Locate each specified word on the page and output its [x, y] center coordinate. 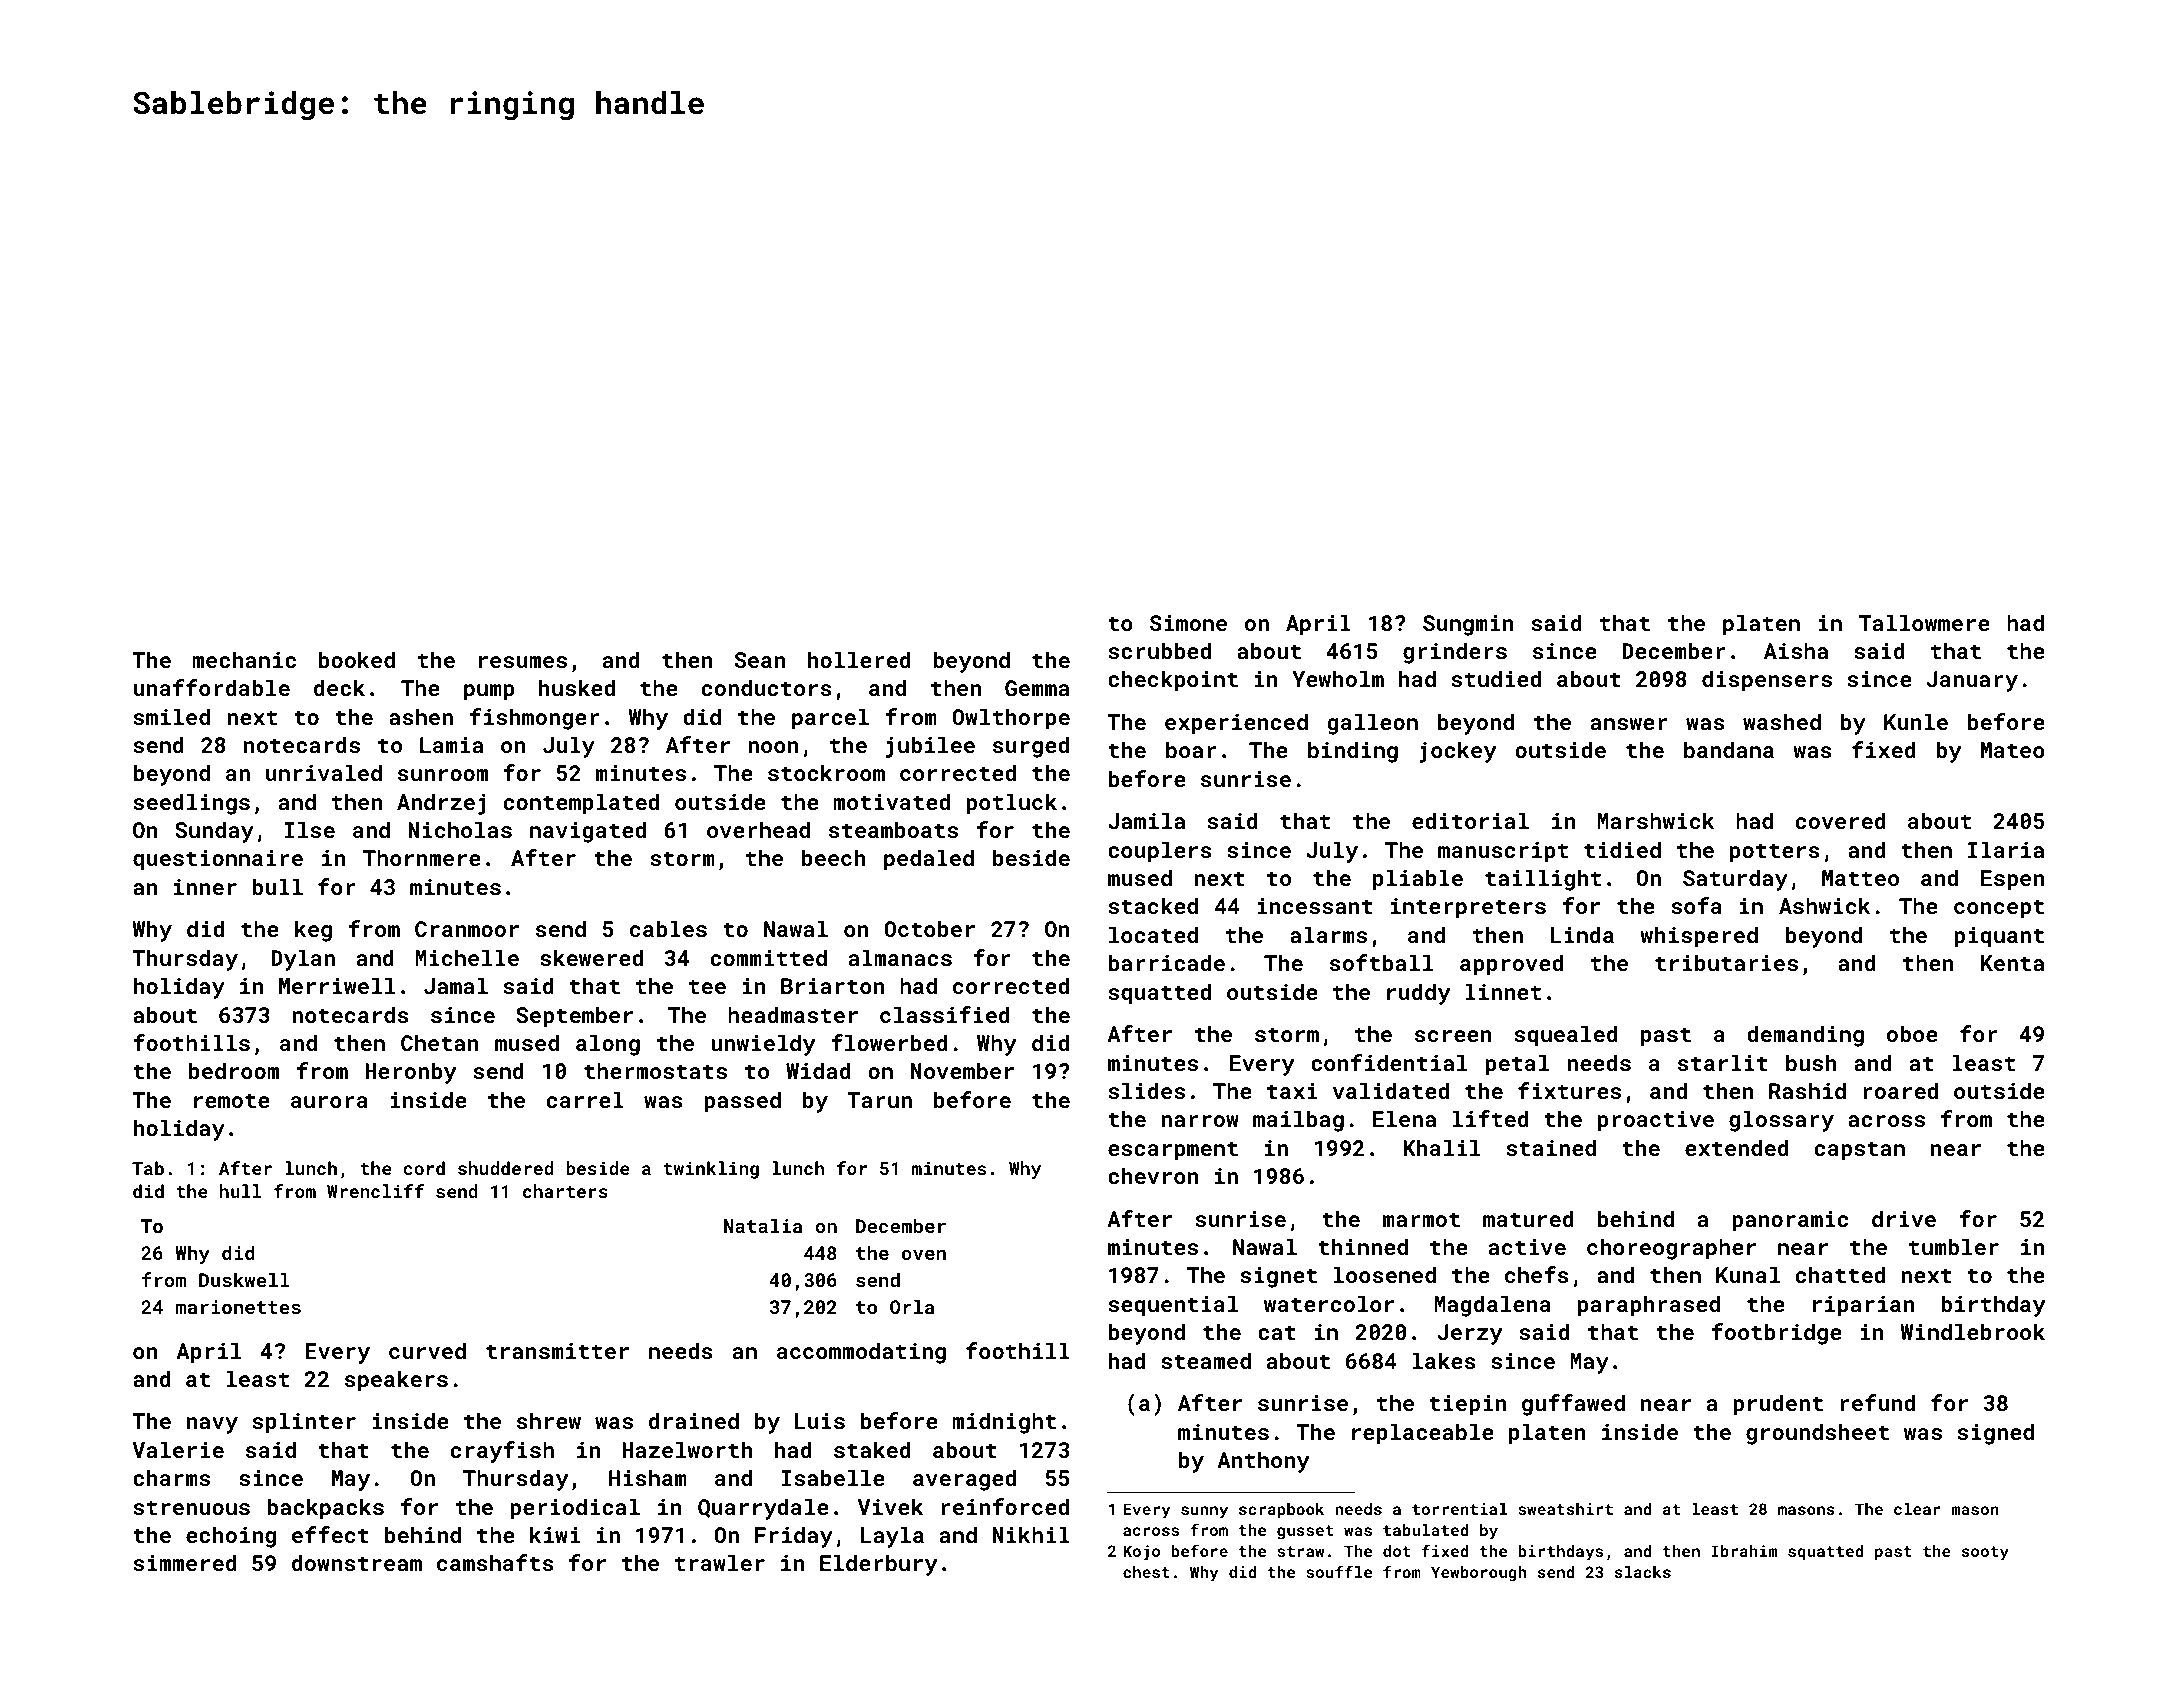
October [929, 928]
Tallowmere [1924, 622]
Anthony [1263, 1462]
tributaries [1726, 962]
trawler [720, 1562]
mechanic [244, 659]
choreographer [1671, 1249]
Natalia [763, 1225]
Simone [1188, 623]
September [574, 1017]
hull [240, 1191]
